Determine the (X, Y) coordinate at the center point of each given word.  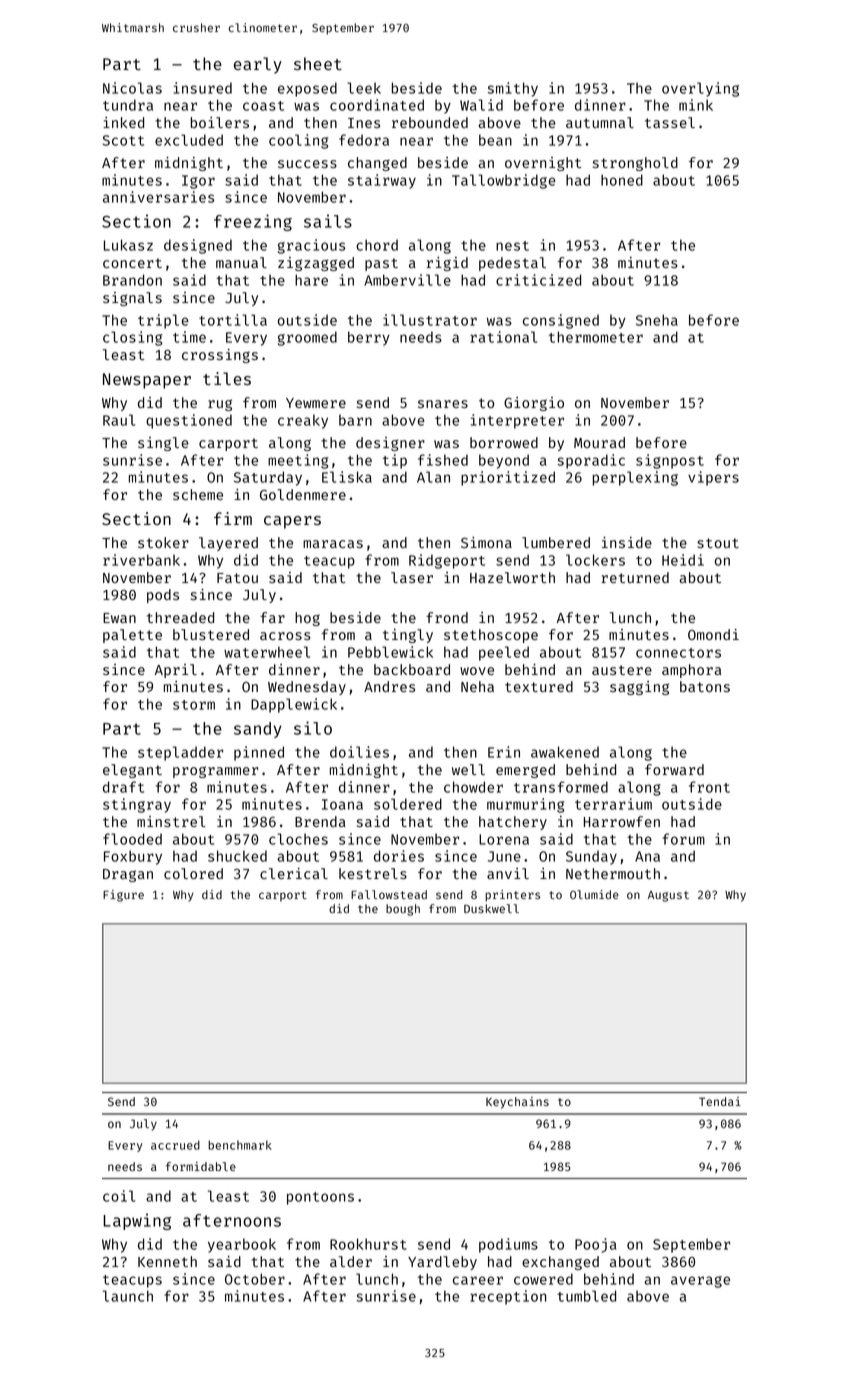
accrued (175, 1145)
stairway (382, 181)
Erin (504, 752)
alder (351, 1261)
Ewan (119, 618)
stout (718, 543)
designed (198, 246)
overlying (700, 89)
